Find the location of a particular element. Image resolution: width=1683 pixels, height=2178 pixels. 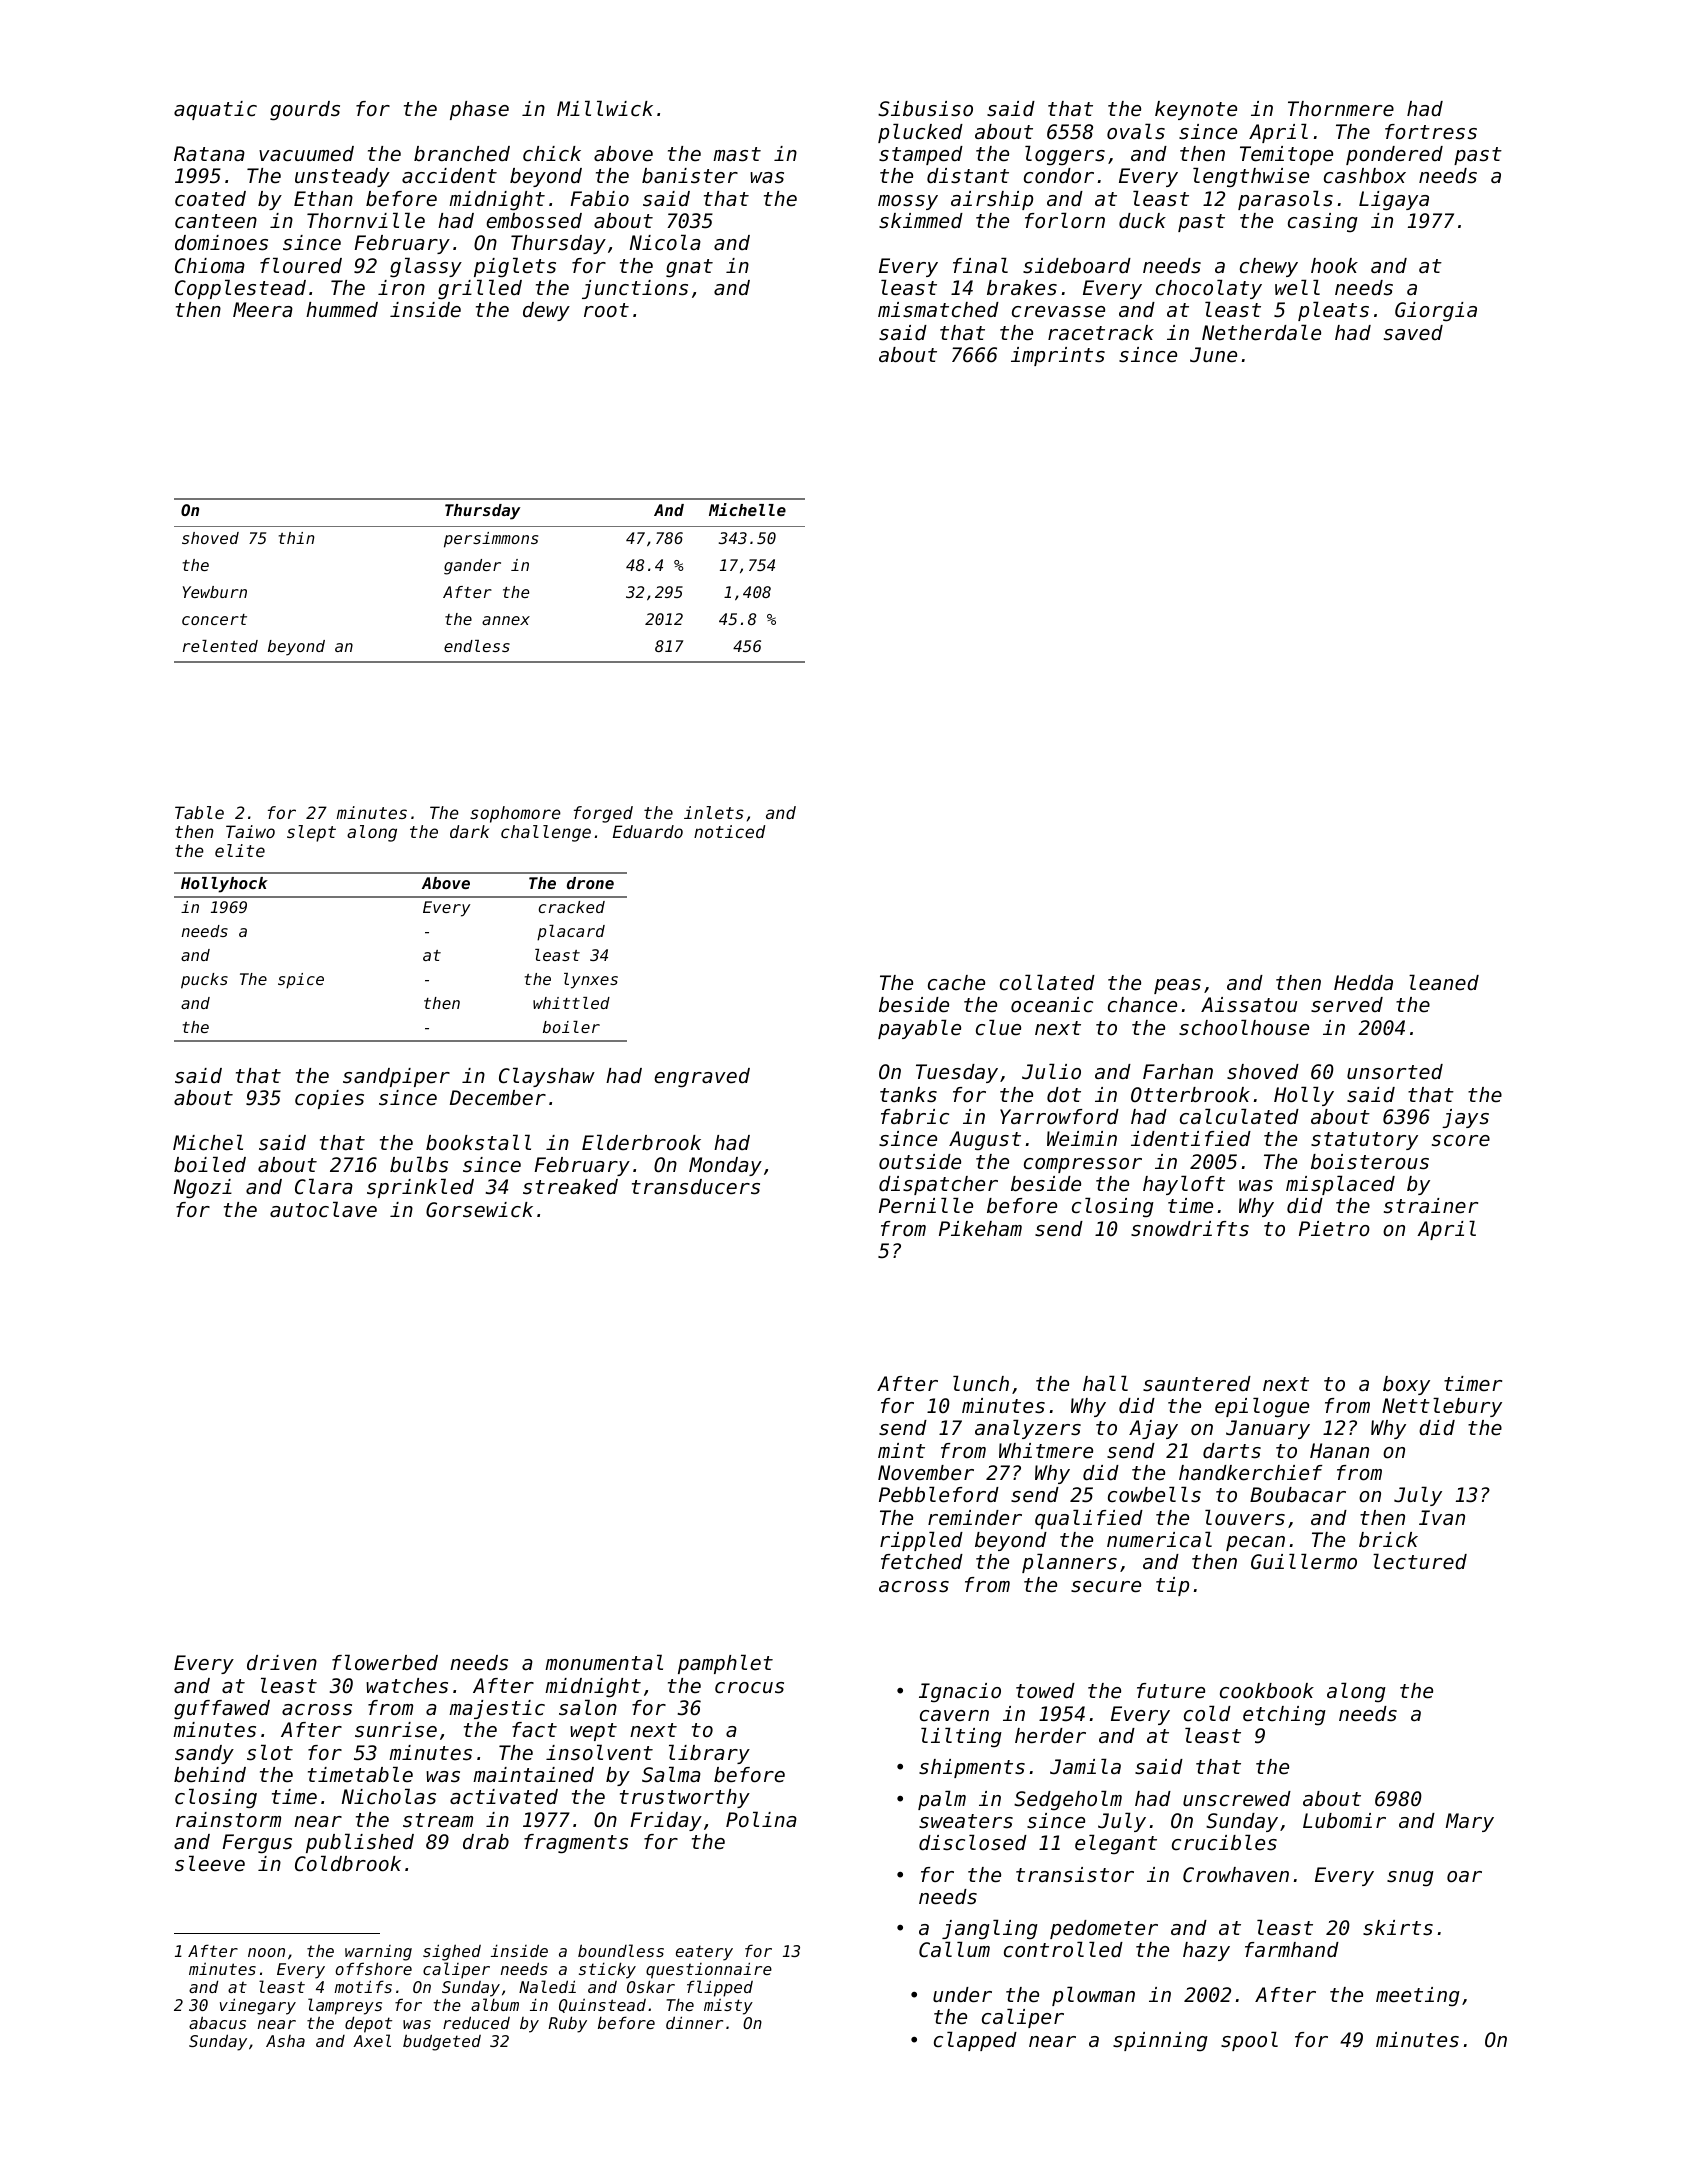

saved is located at coordinates (1413, 333).
